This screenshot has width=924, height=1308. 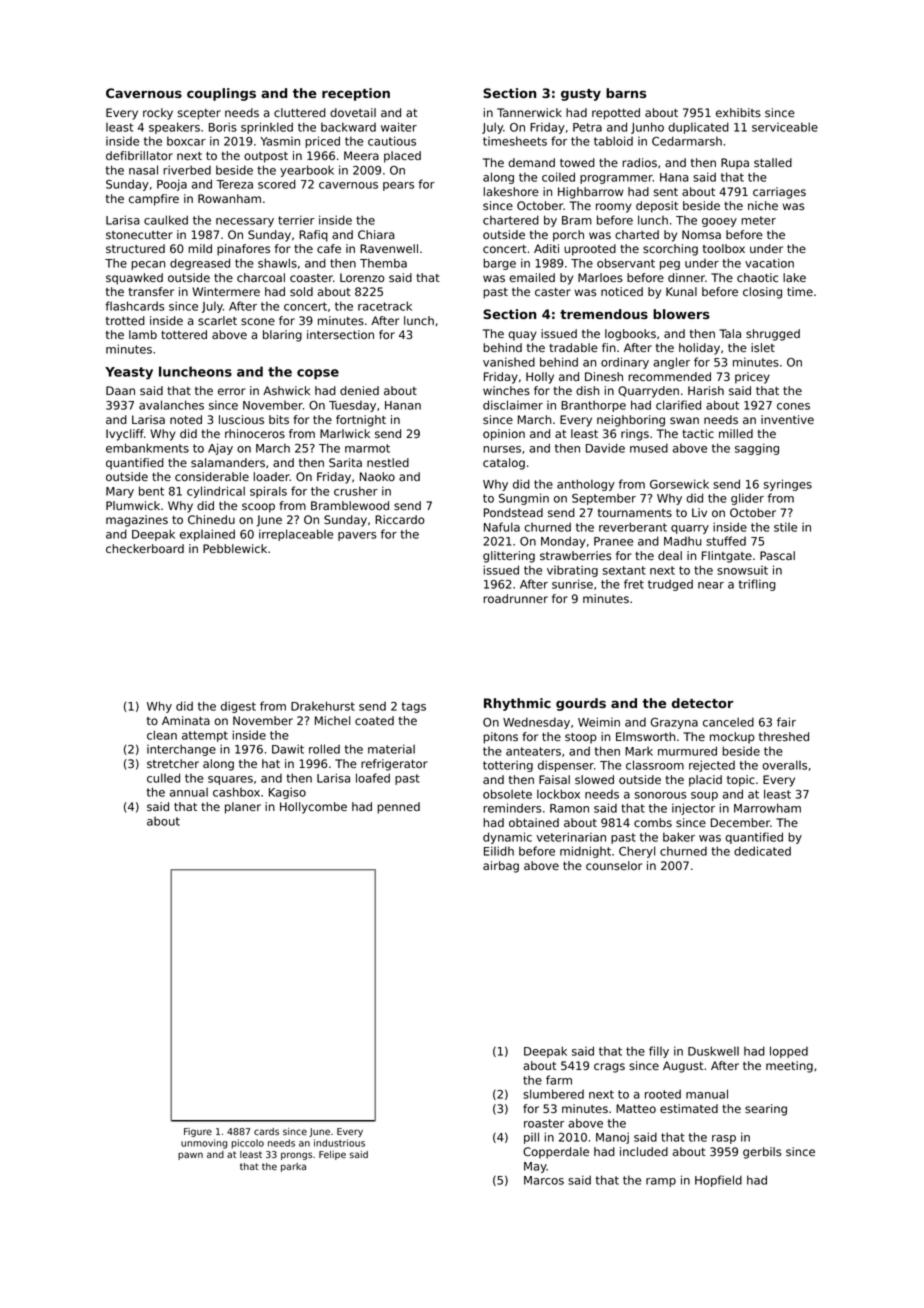 What do you see at coordinates (356, 94) in the screenshot?
I see `reception` at bounding box center [356, 94].
